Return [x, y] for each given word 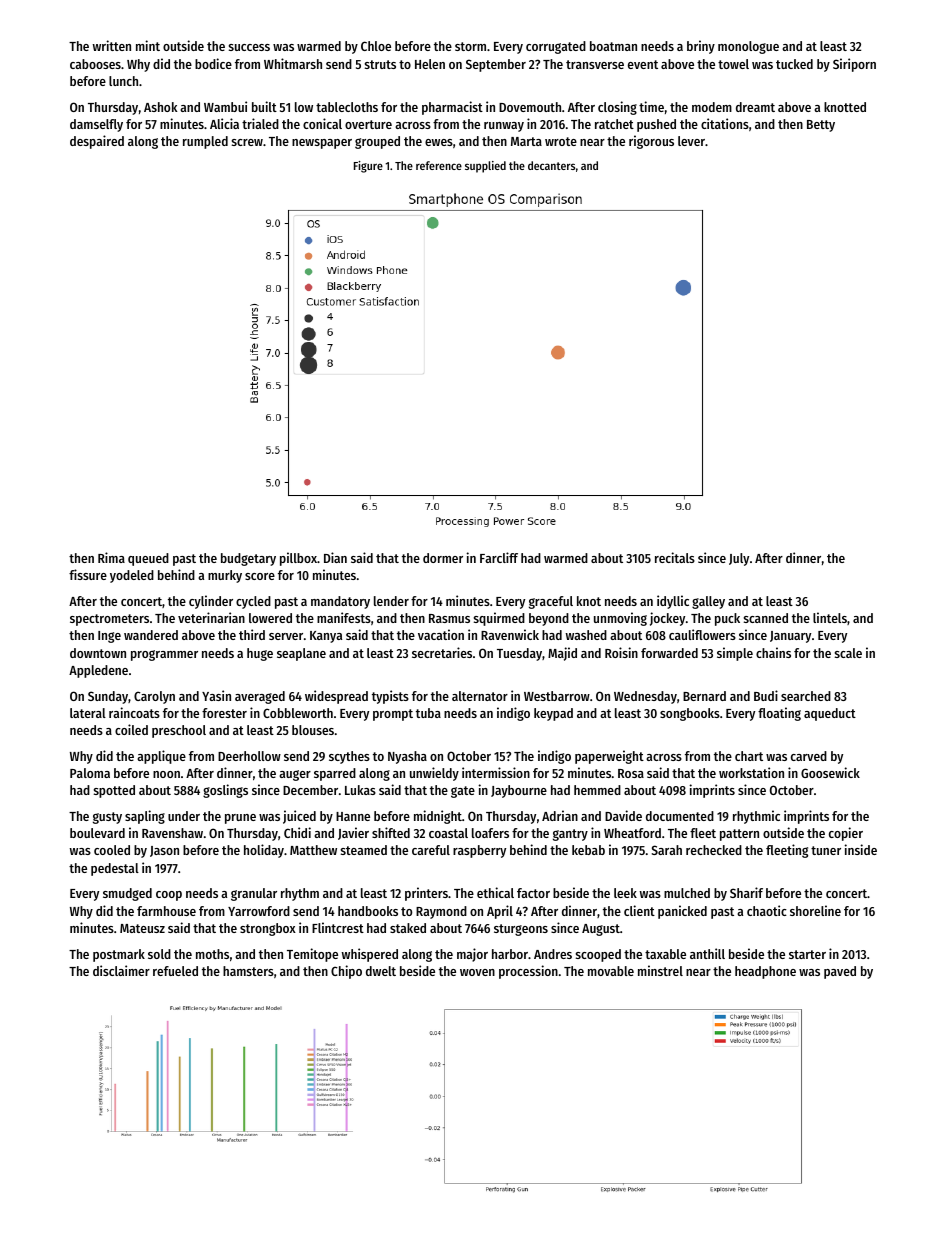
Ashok [160, 107]
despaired [97, 142]
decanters [551, 165]
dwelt [381, 971]
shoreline [815, 910]
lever [691, 141]
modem [712, 107]
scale [848, 653]
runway [504, 127]
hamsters [248, 971]
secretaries [442, 652]
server [286, 636]
